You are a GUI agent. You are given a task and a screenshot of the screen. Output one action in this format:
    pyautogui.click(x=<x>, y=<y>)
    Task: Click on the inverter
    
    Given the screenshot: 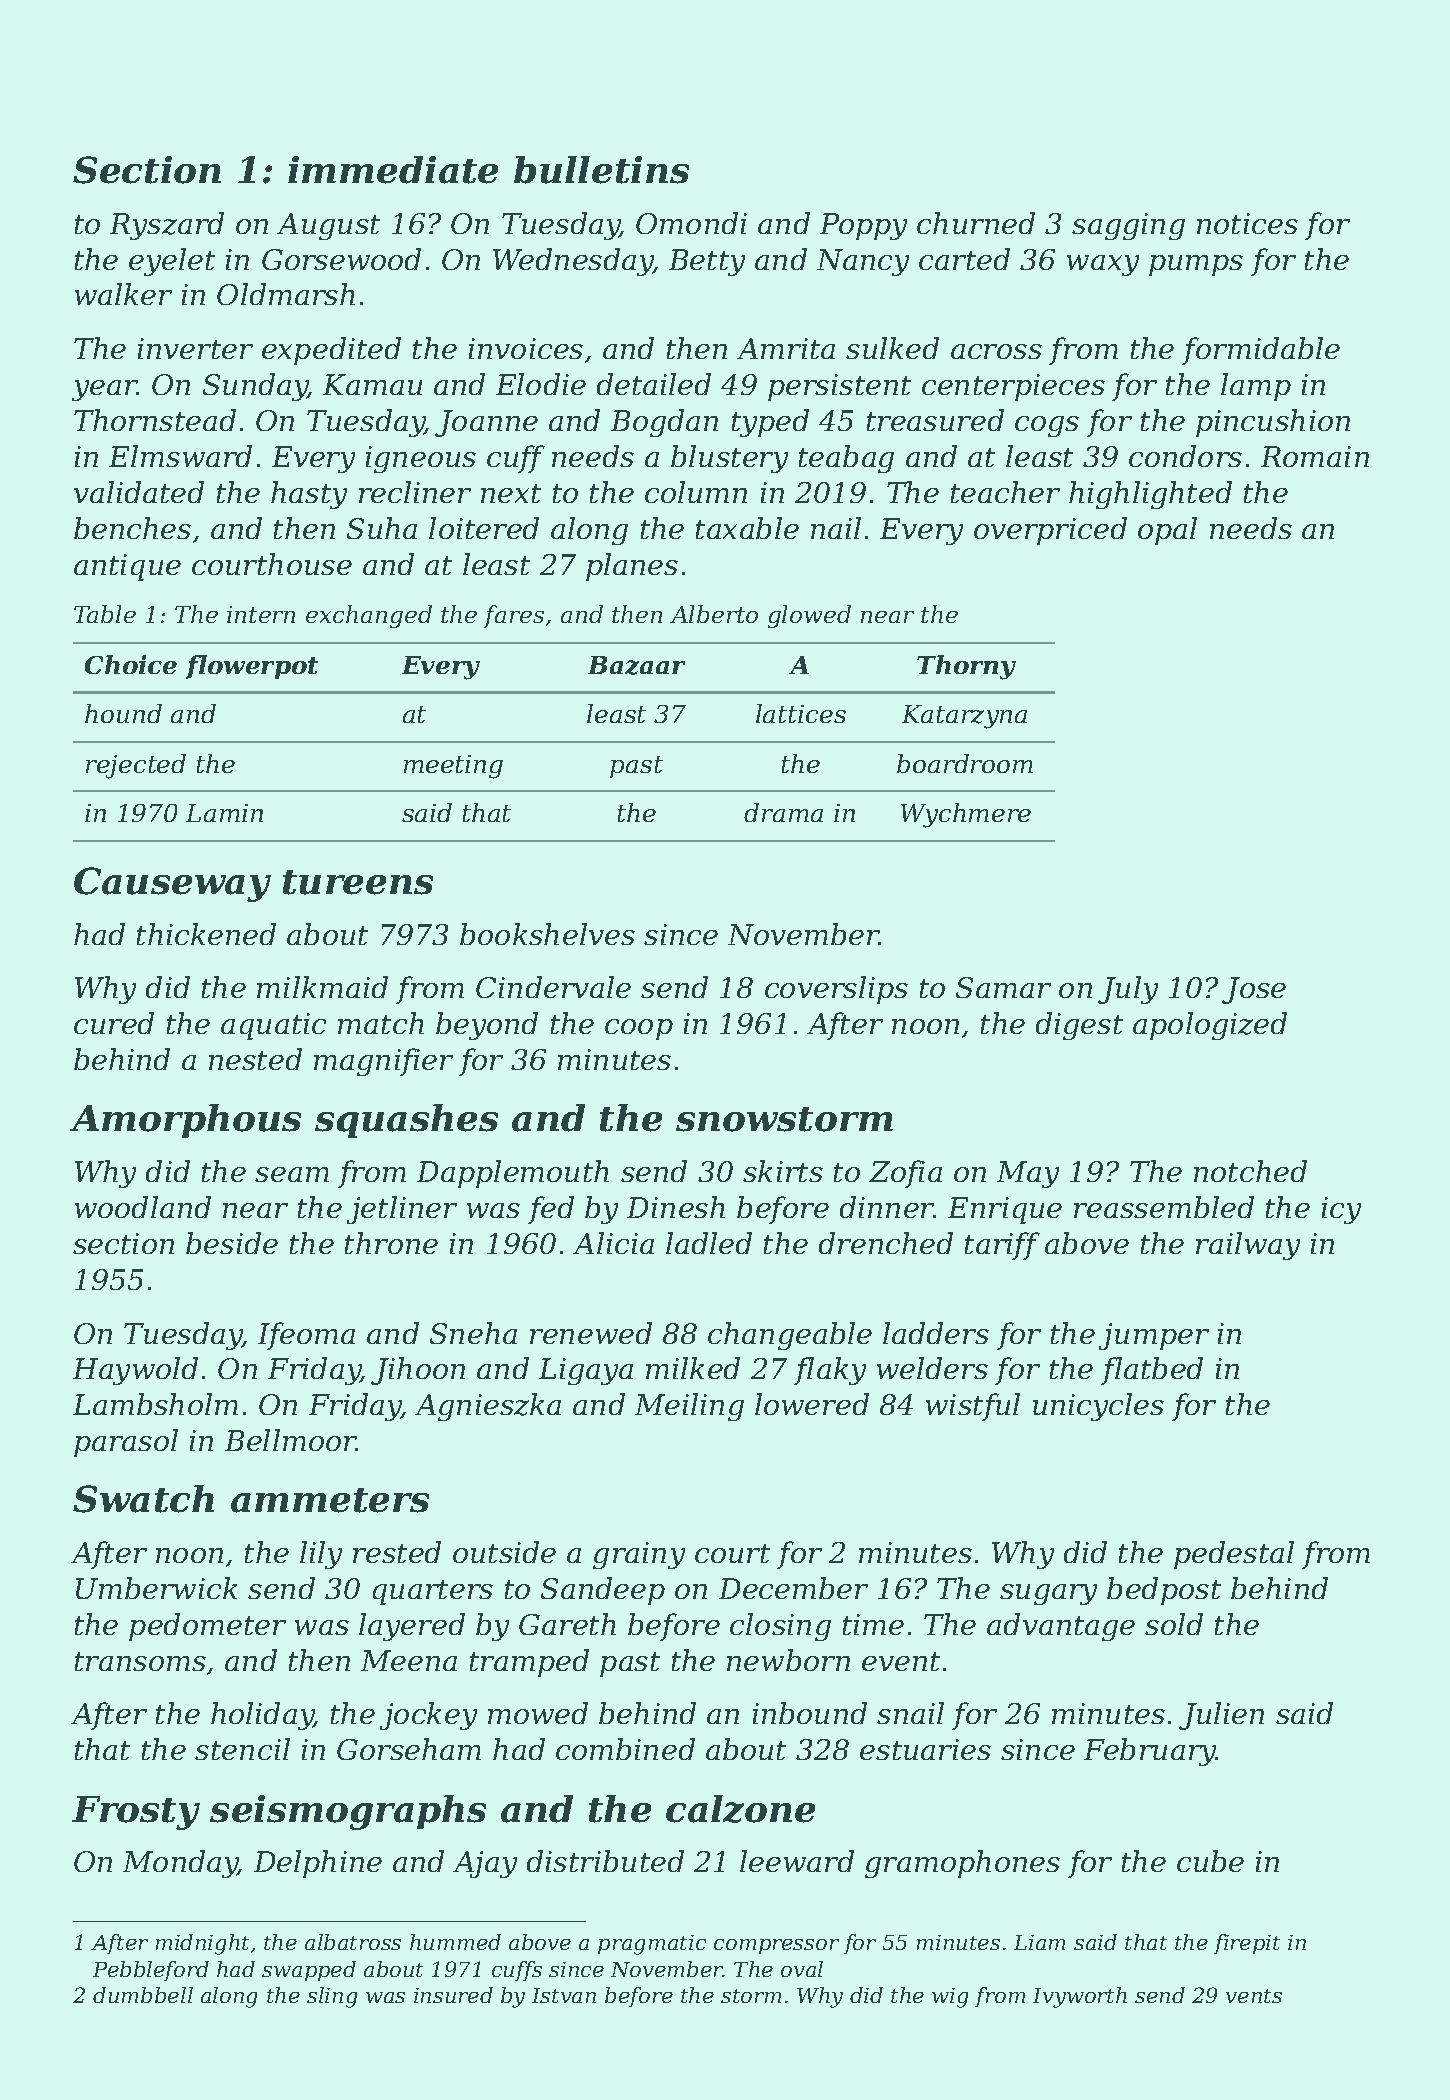 What is the action you would take?
    pyautogui.click(x=195, y=348)
